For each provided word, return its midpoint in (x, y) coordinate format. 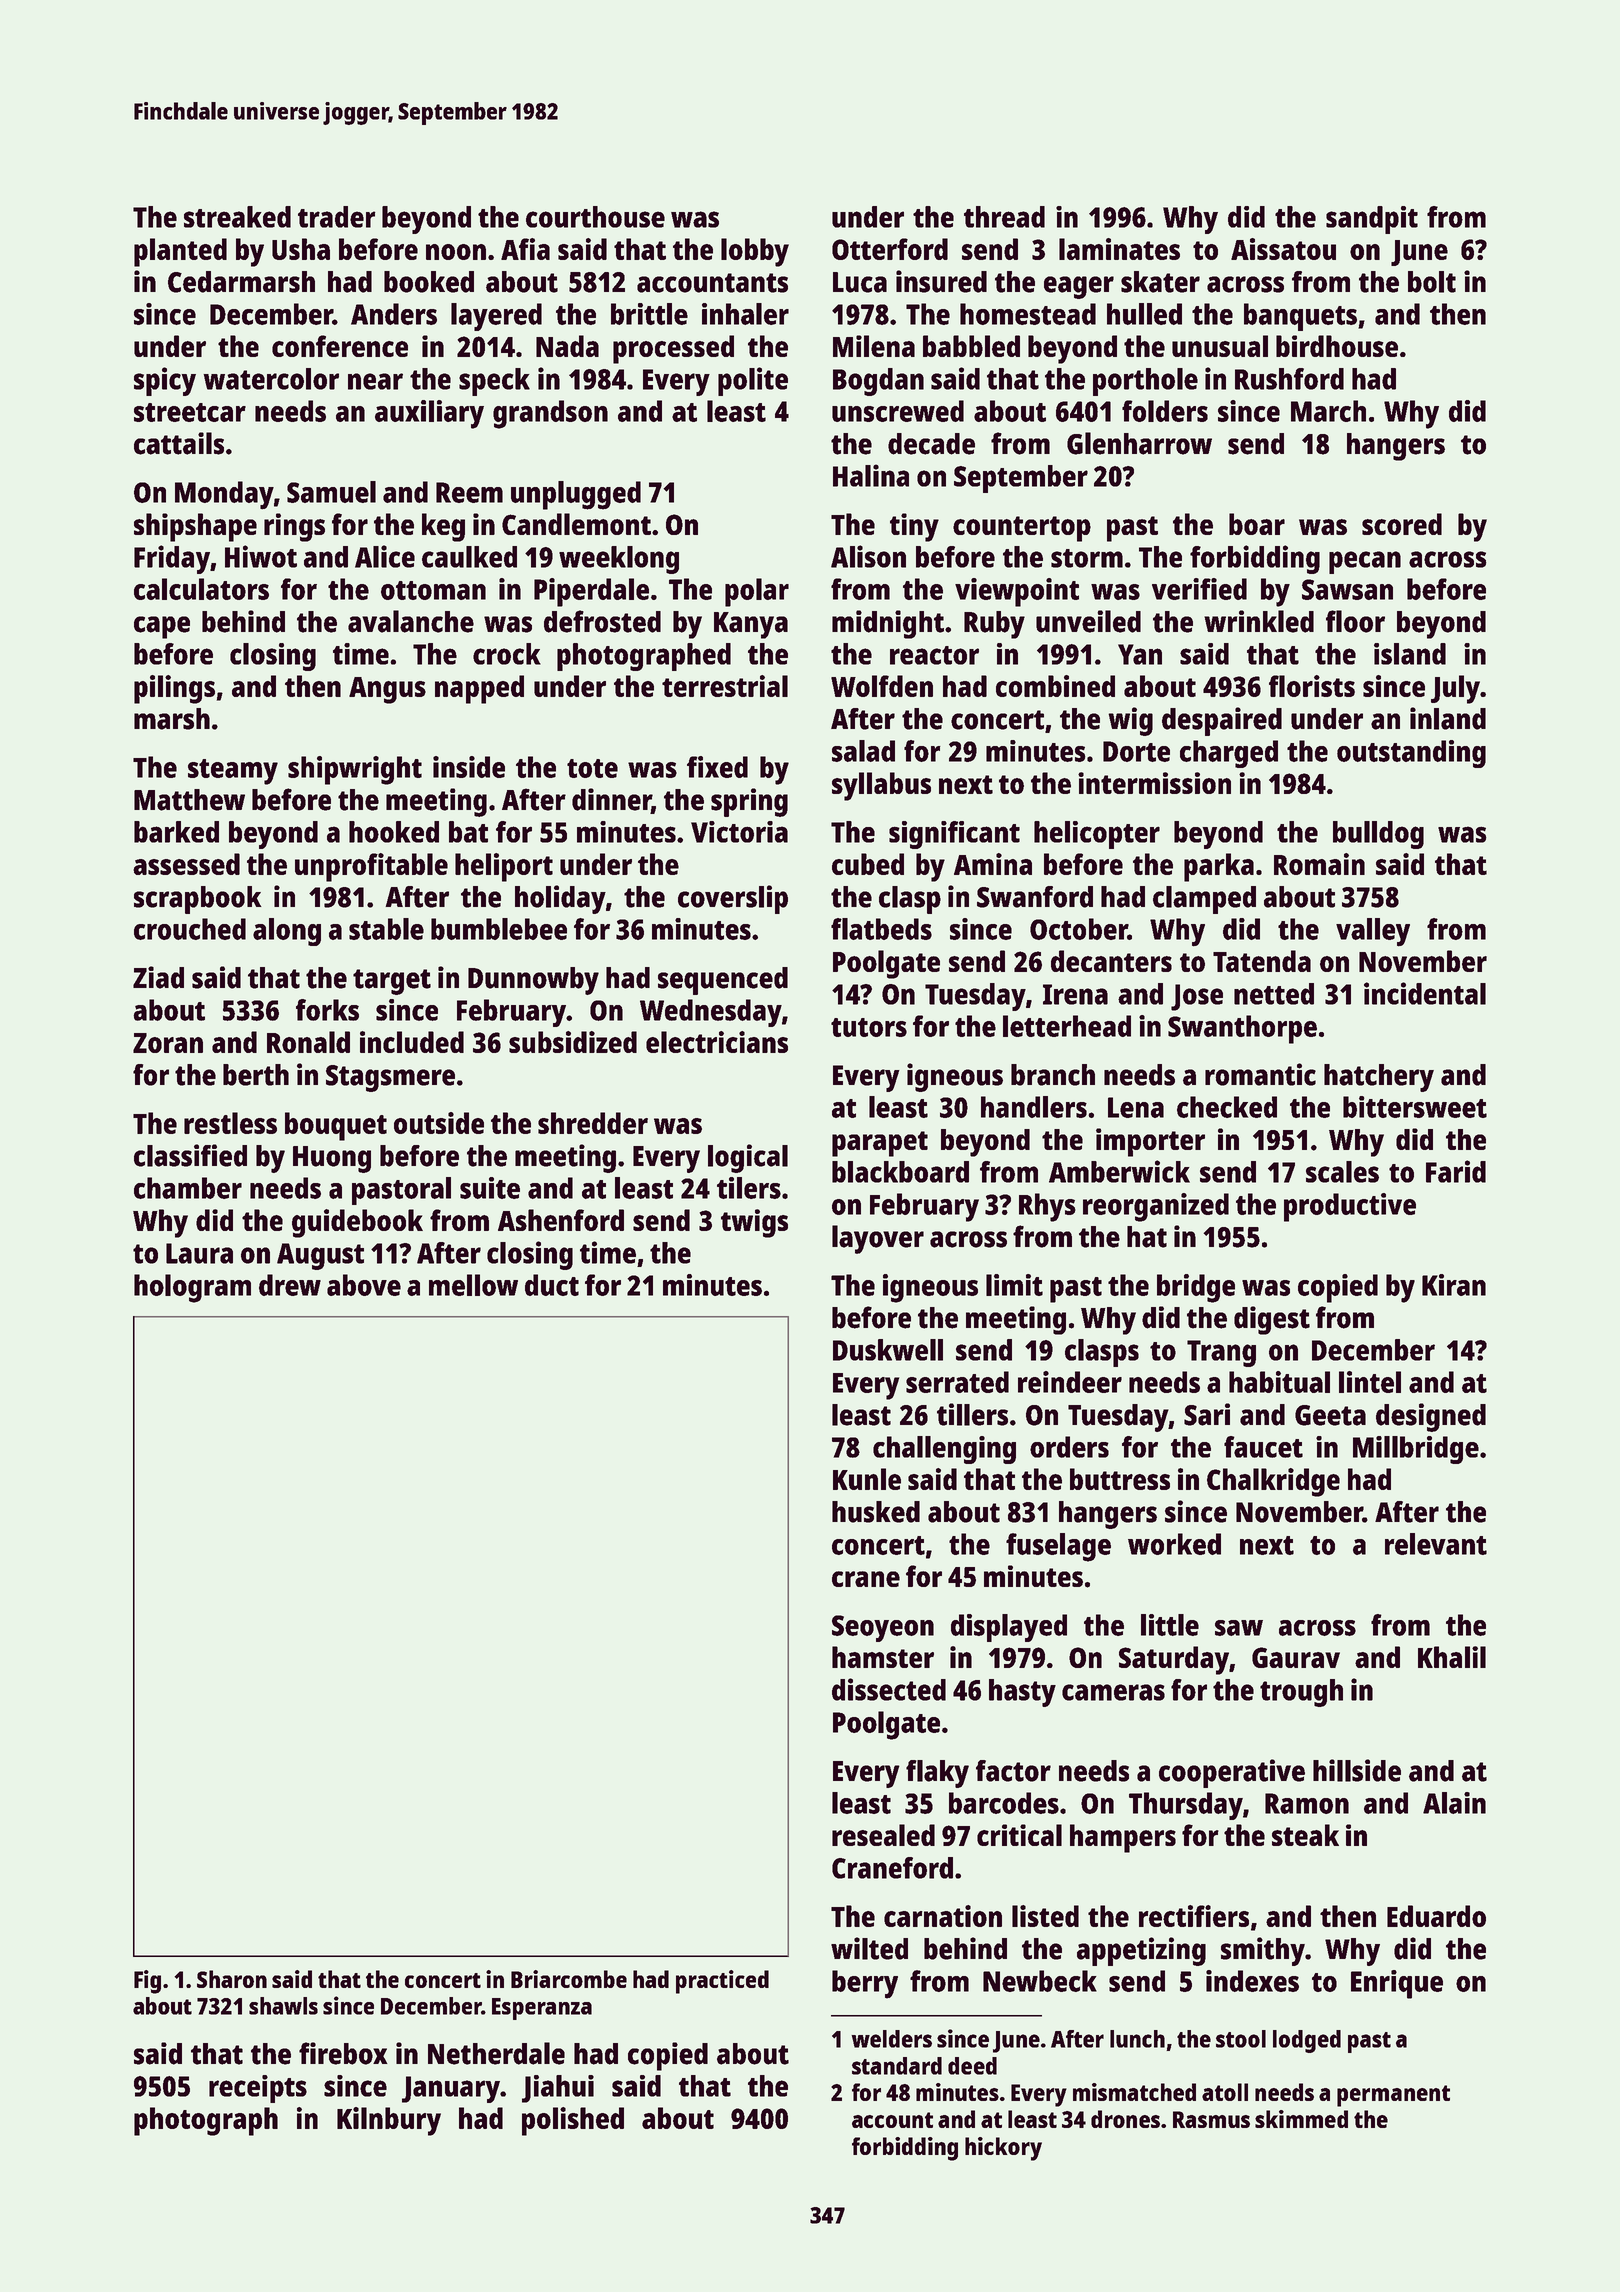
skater (1160, 282)
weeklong (619, 560)
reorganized (1156, 1207)
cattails (179, 443)
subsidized (573, 1042)
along (287, 932)
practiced (722, 1982)
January (451, 2089)
